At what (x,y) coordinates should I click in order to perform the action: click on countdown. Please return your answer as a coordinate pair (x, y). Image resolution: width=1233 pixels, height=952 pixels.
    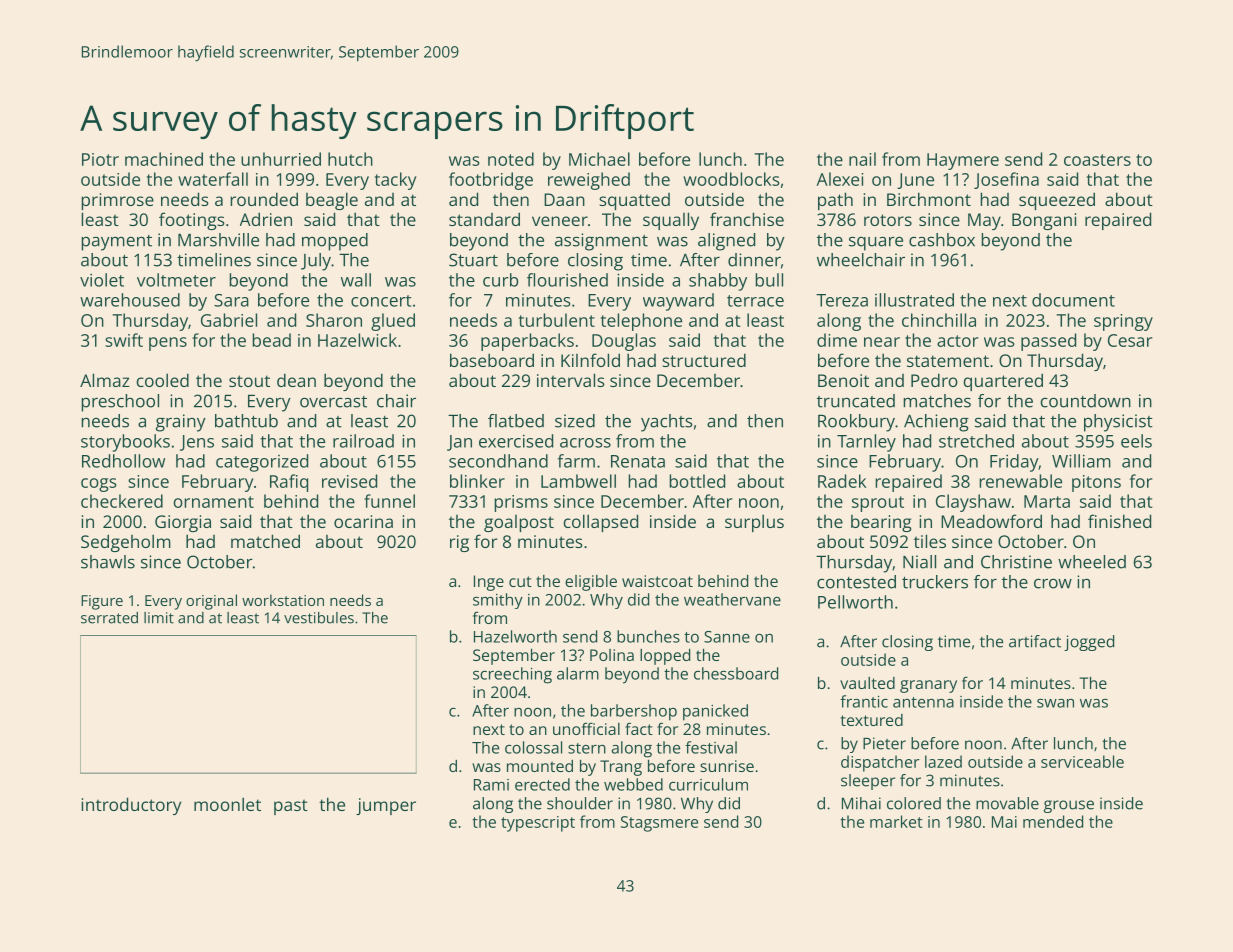
    Looking at the image, I should click on (1085, 401).
